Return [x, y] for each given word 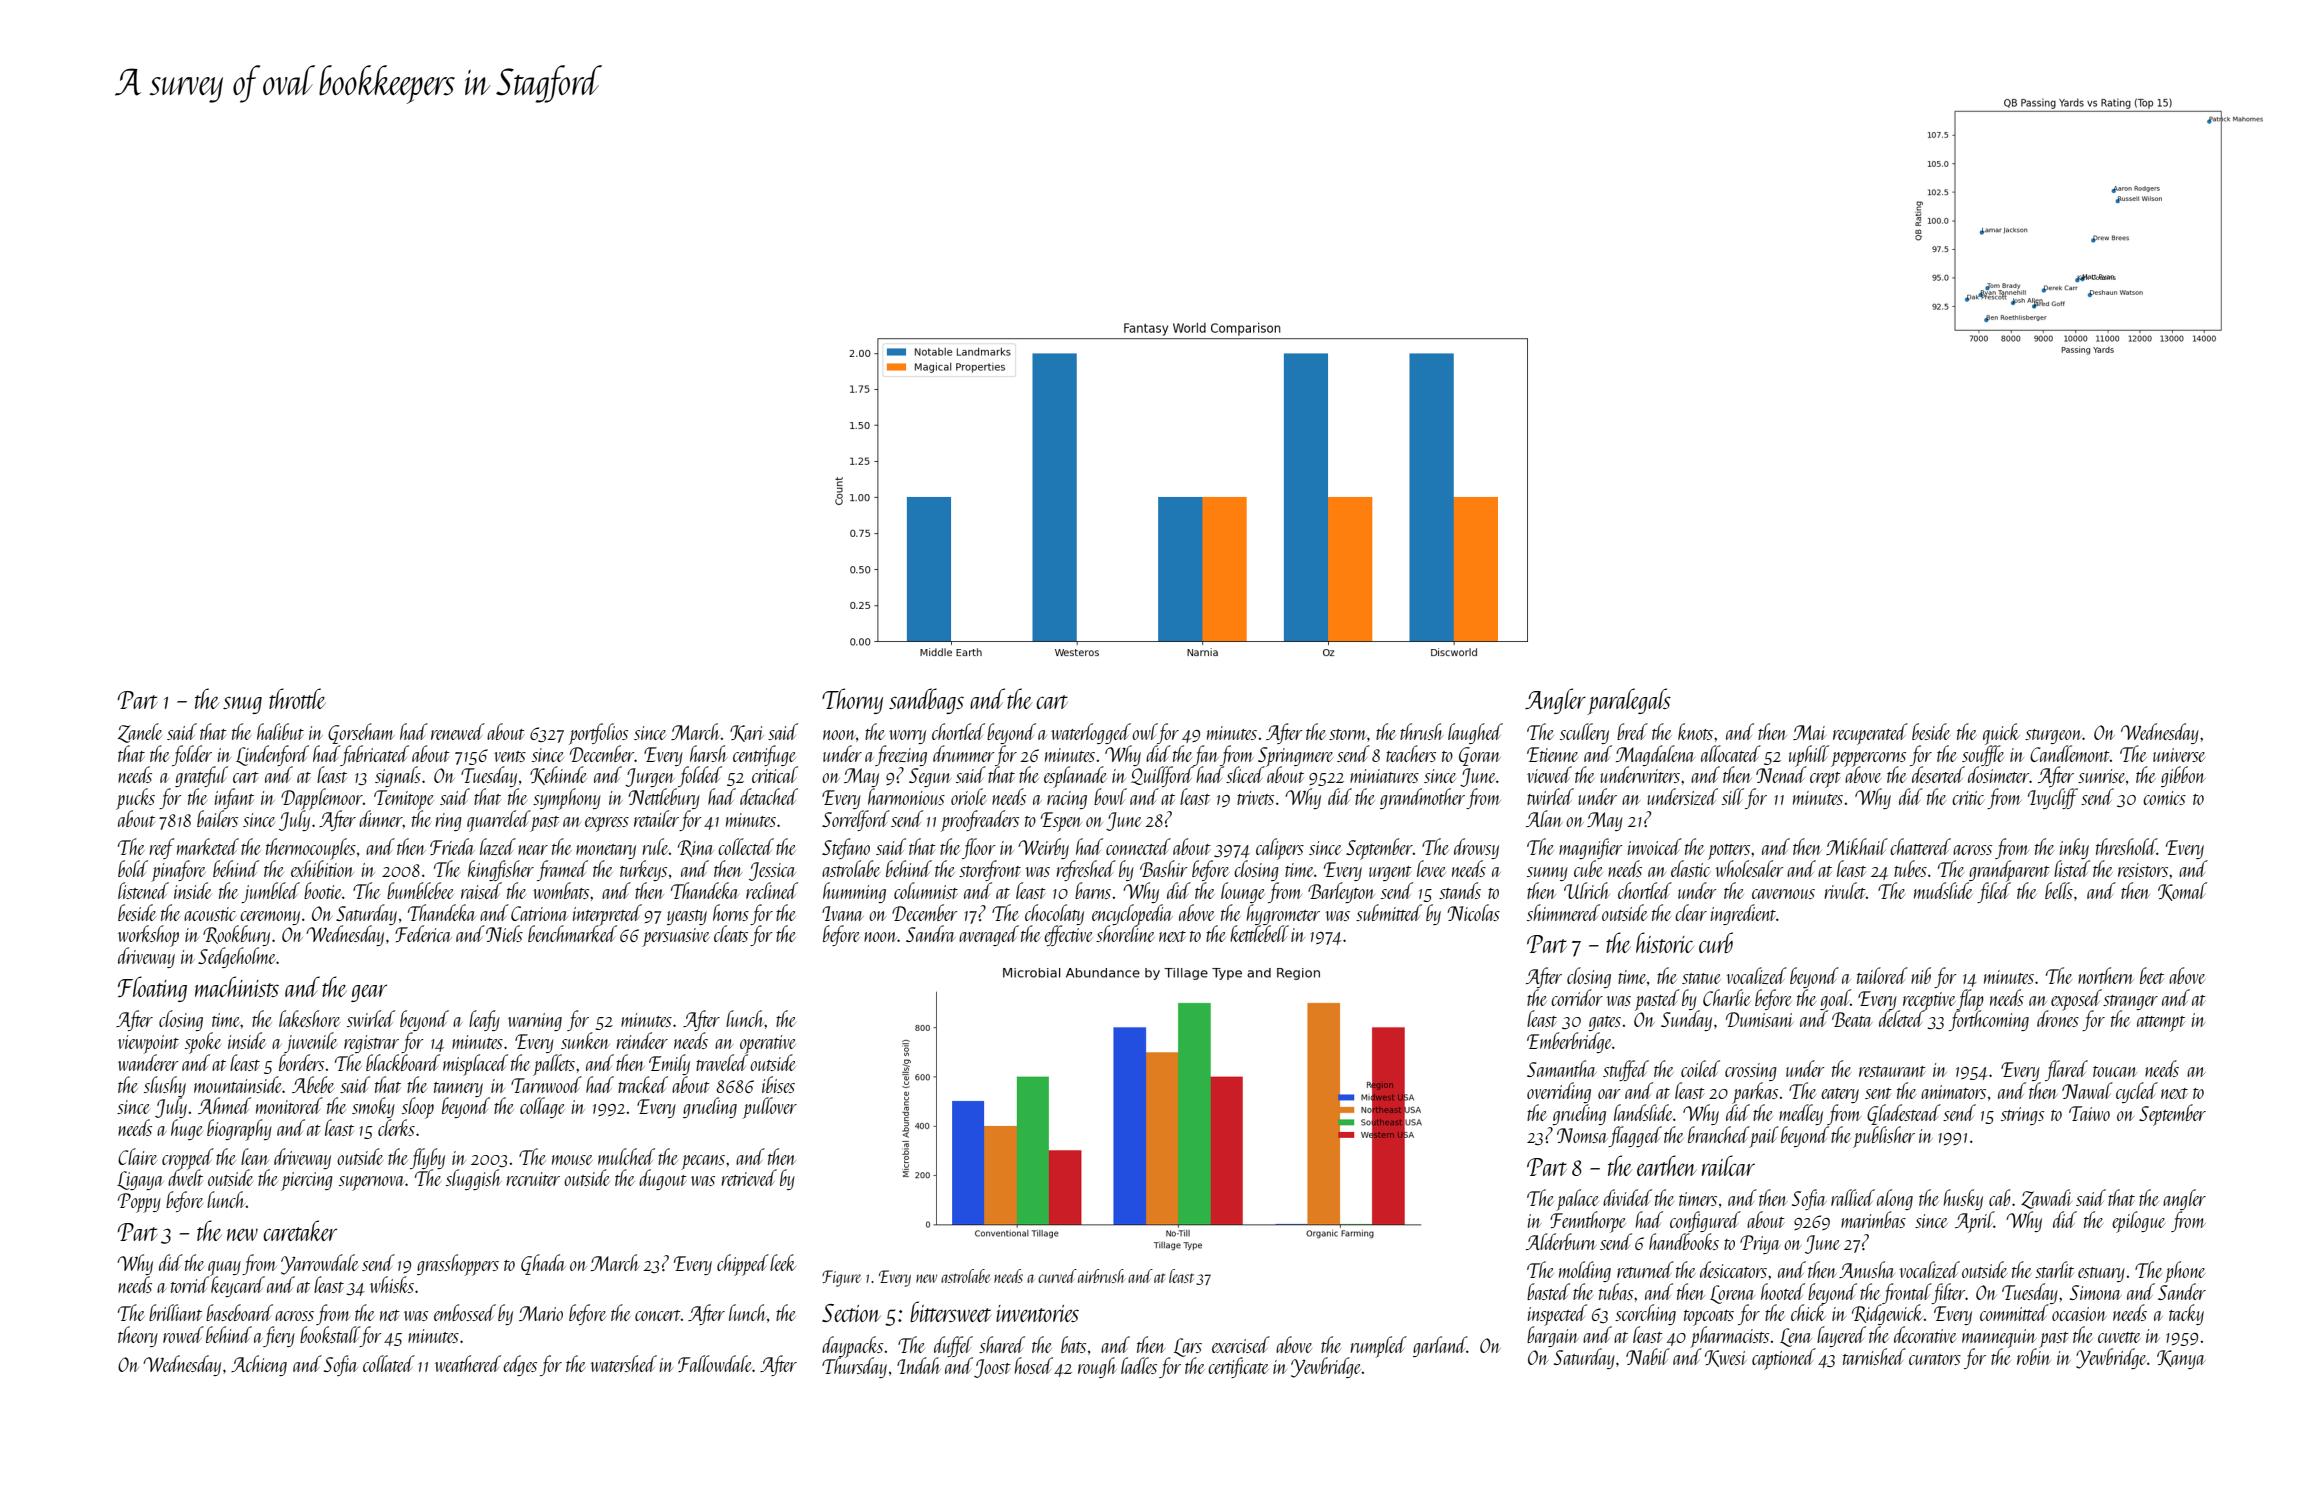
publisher [1884, 1137]
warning [535, 1022]
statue [1701, 978]
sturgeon [2054, 736]
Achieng [259, 1365]
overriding [1559, 1092]
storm [1348, 734]
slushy [165, 1086]
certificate [1238, 1367]
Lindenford [272, 755]
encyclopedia [1132, 915]
